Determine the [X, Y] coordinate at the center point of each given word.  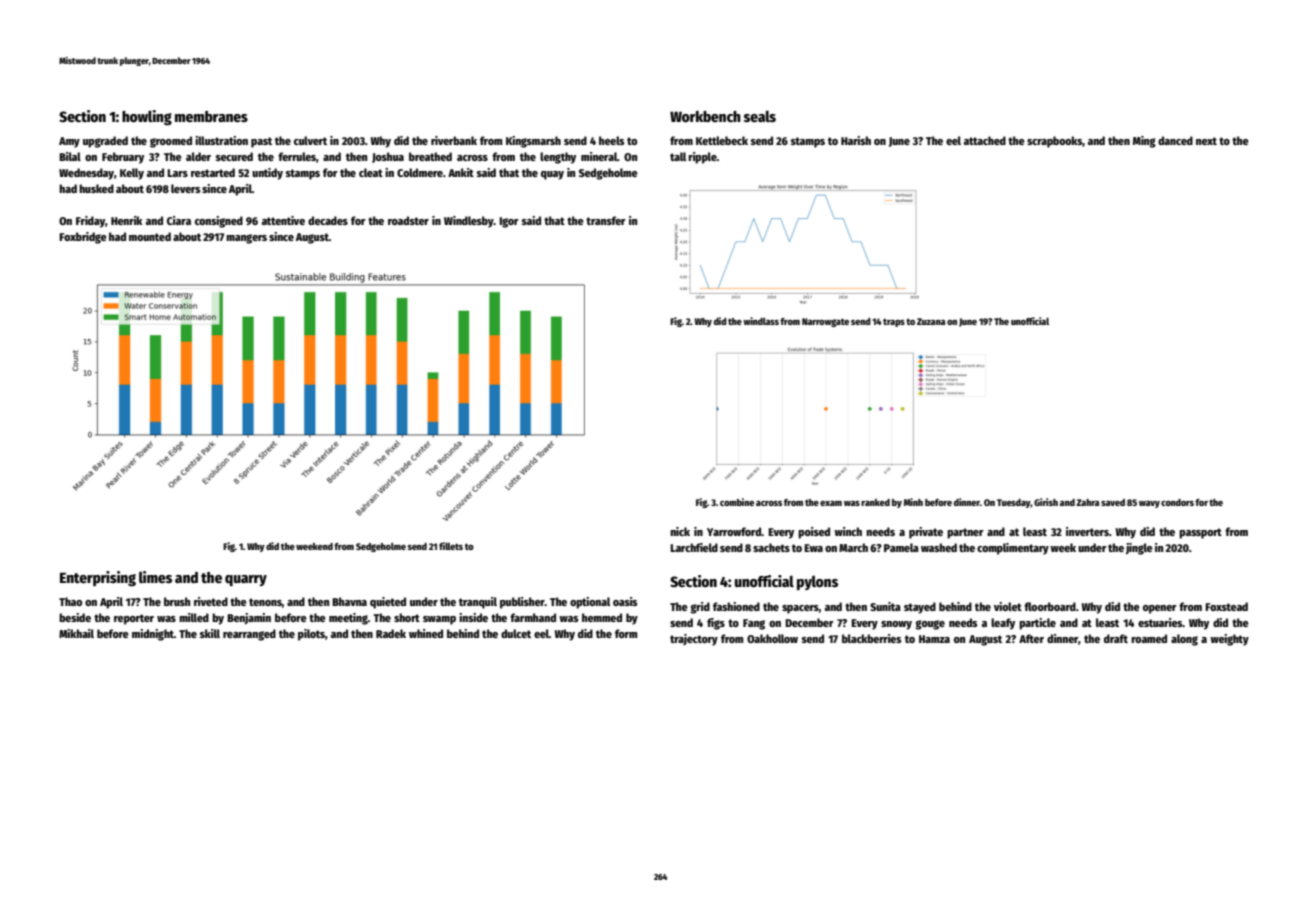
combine [737, 502]
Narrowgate [825, 322]
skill [210, 633]
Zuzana [931, 321]
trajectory [694, 640]
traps [894, 323]
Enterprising [98, 579]
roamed [1149, 638]
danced [1175, 140]
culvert [310, 140]
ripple [702, 158]
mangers [246, 239]
